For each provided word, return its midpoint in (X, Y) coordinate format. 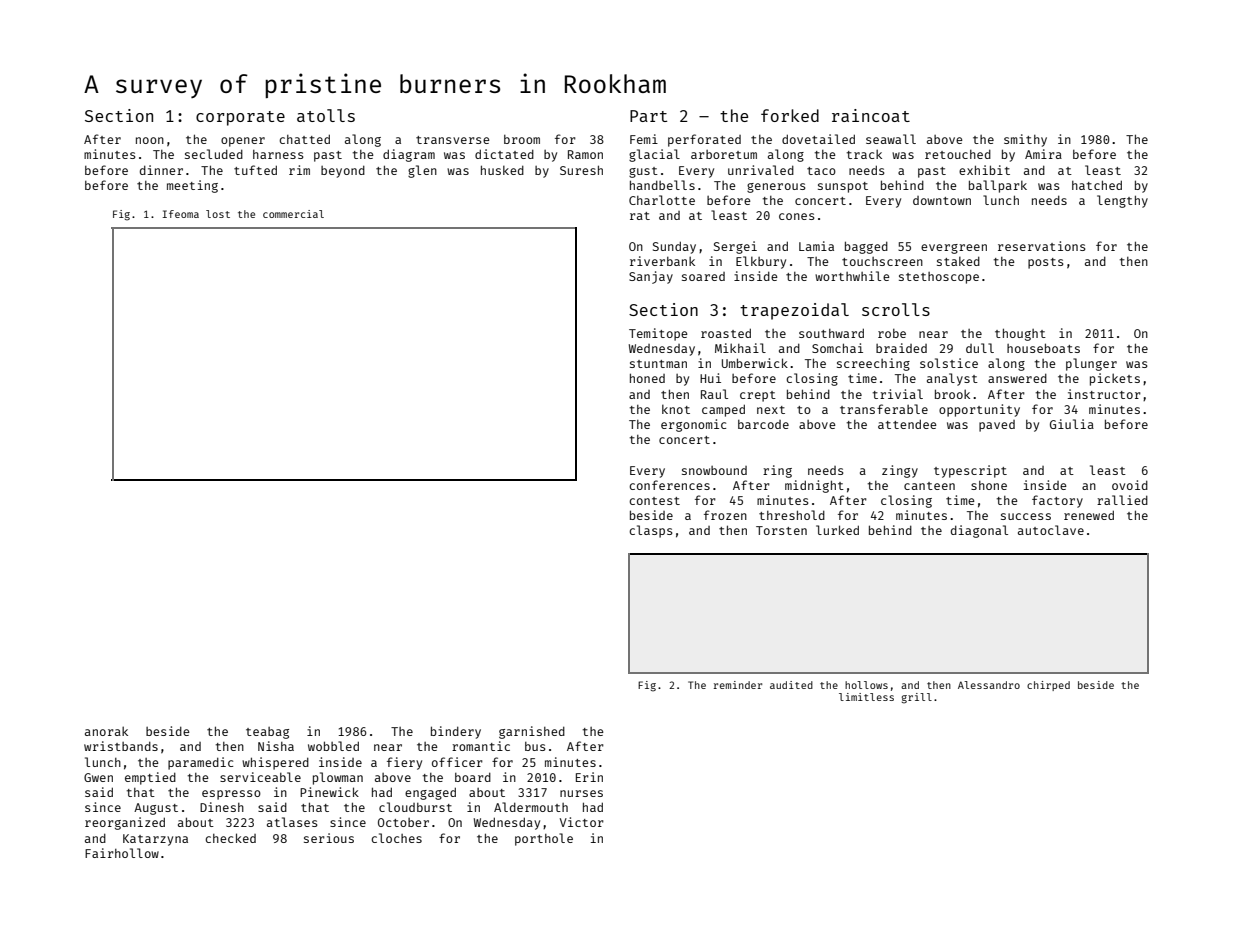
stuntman (658, 364)
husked (502, 170)
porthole (544, 839)
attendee (907, 424)
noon (150, 140)
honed (647, 378)
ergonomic (693, 425)
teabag (267, 733)
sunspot (843, 187)
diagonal (979, 531)
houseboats (1043, 348)
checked (230, 838)
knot (676, 409)
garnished (532, 732)
